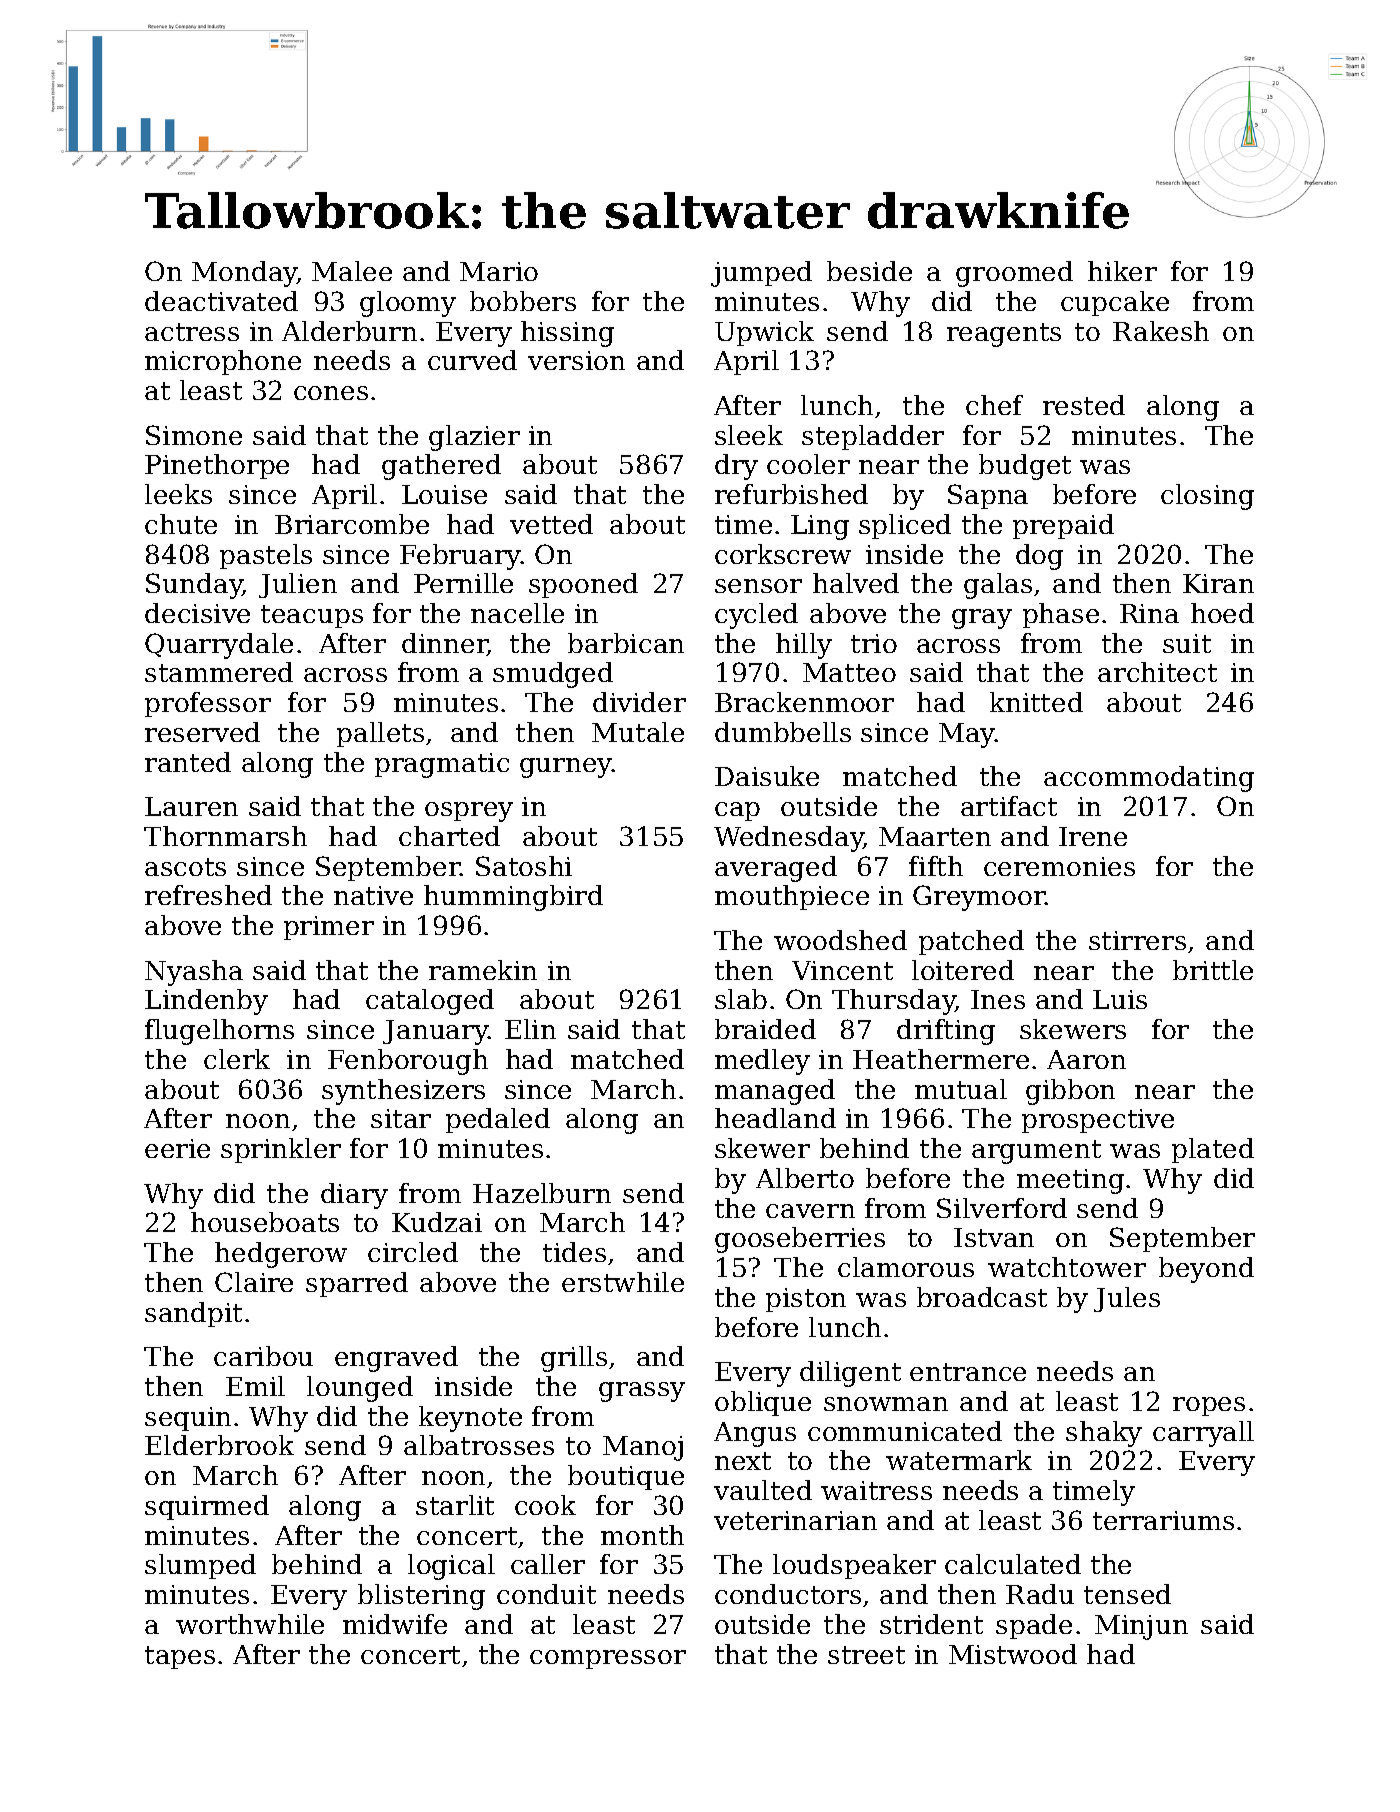 This screenshot has width=1400, height=1812. Describe the element at coordinates (1127, 1594) in the screenshot. I see `tensed` at that location.
